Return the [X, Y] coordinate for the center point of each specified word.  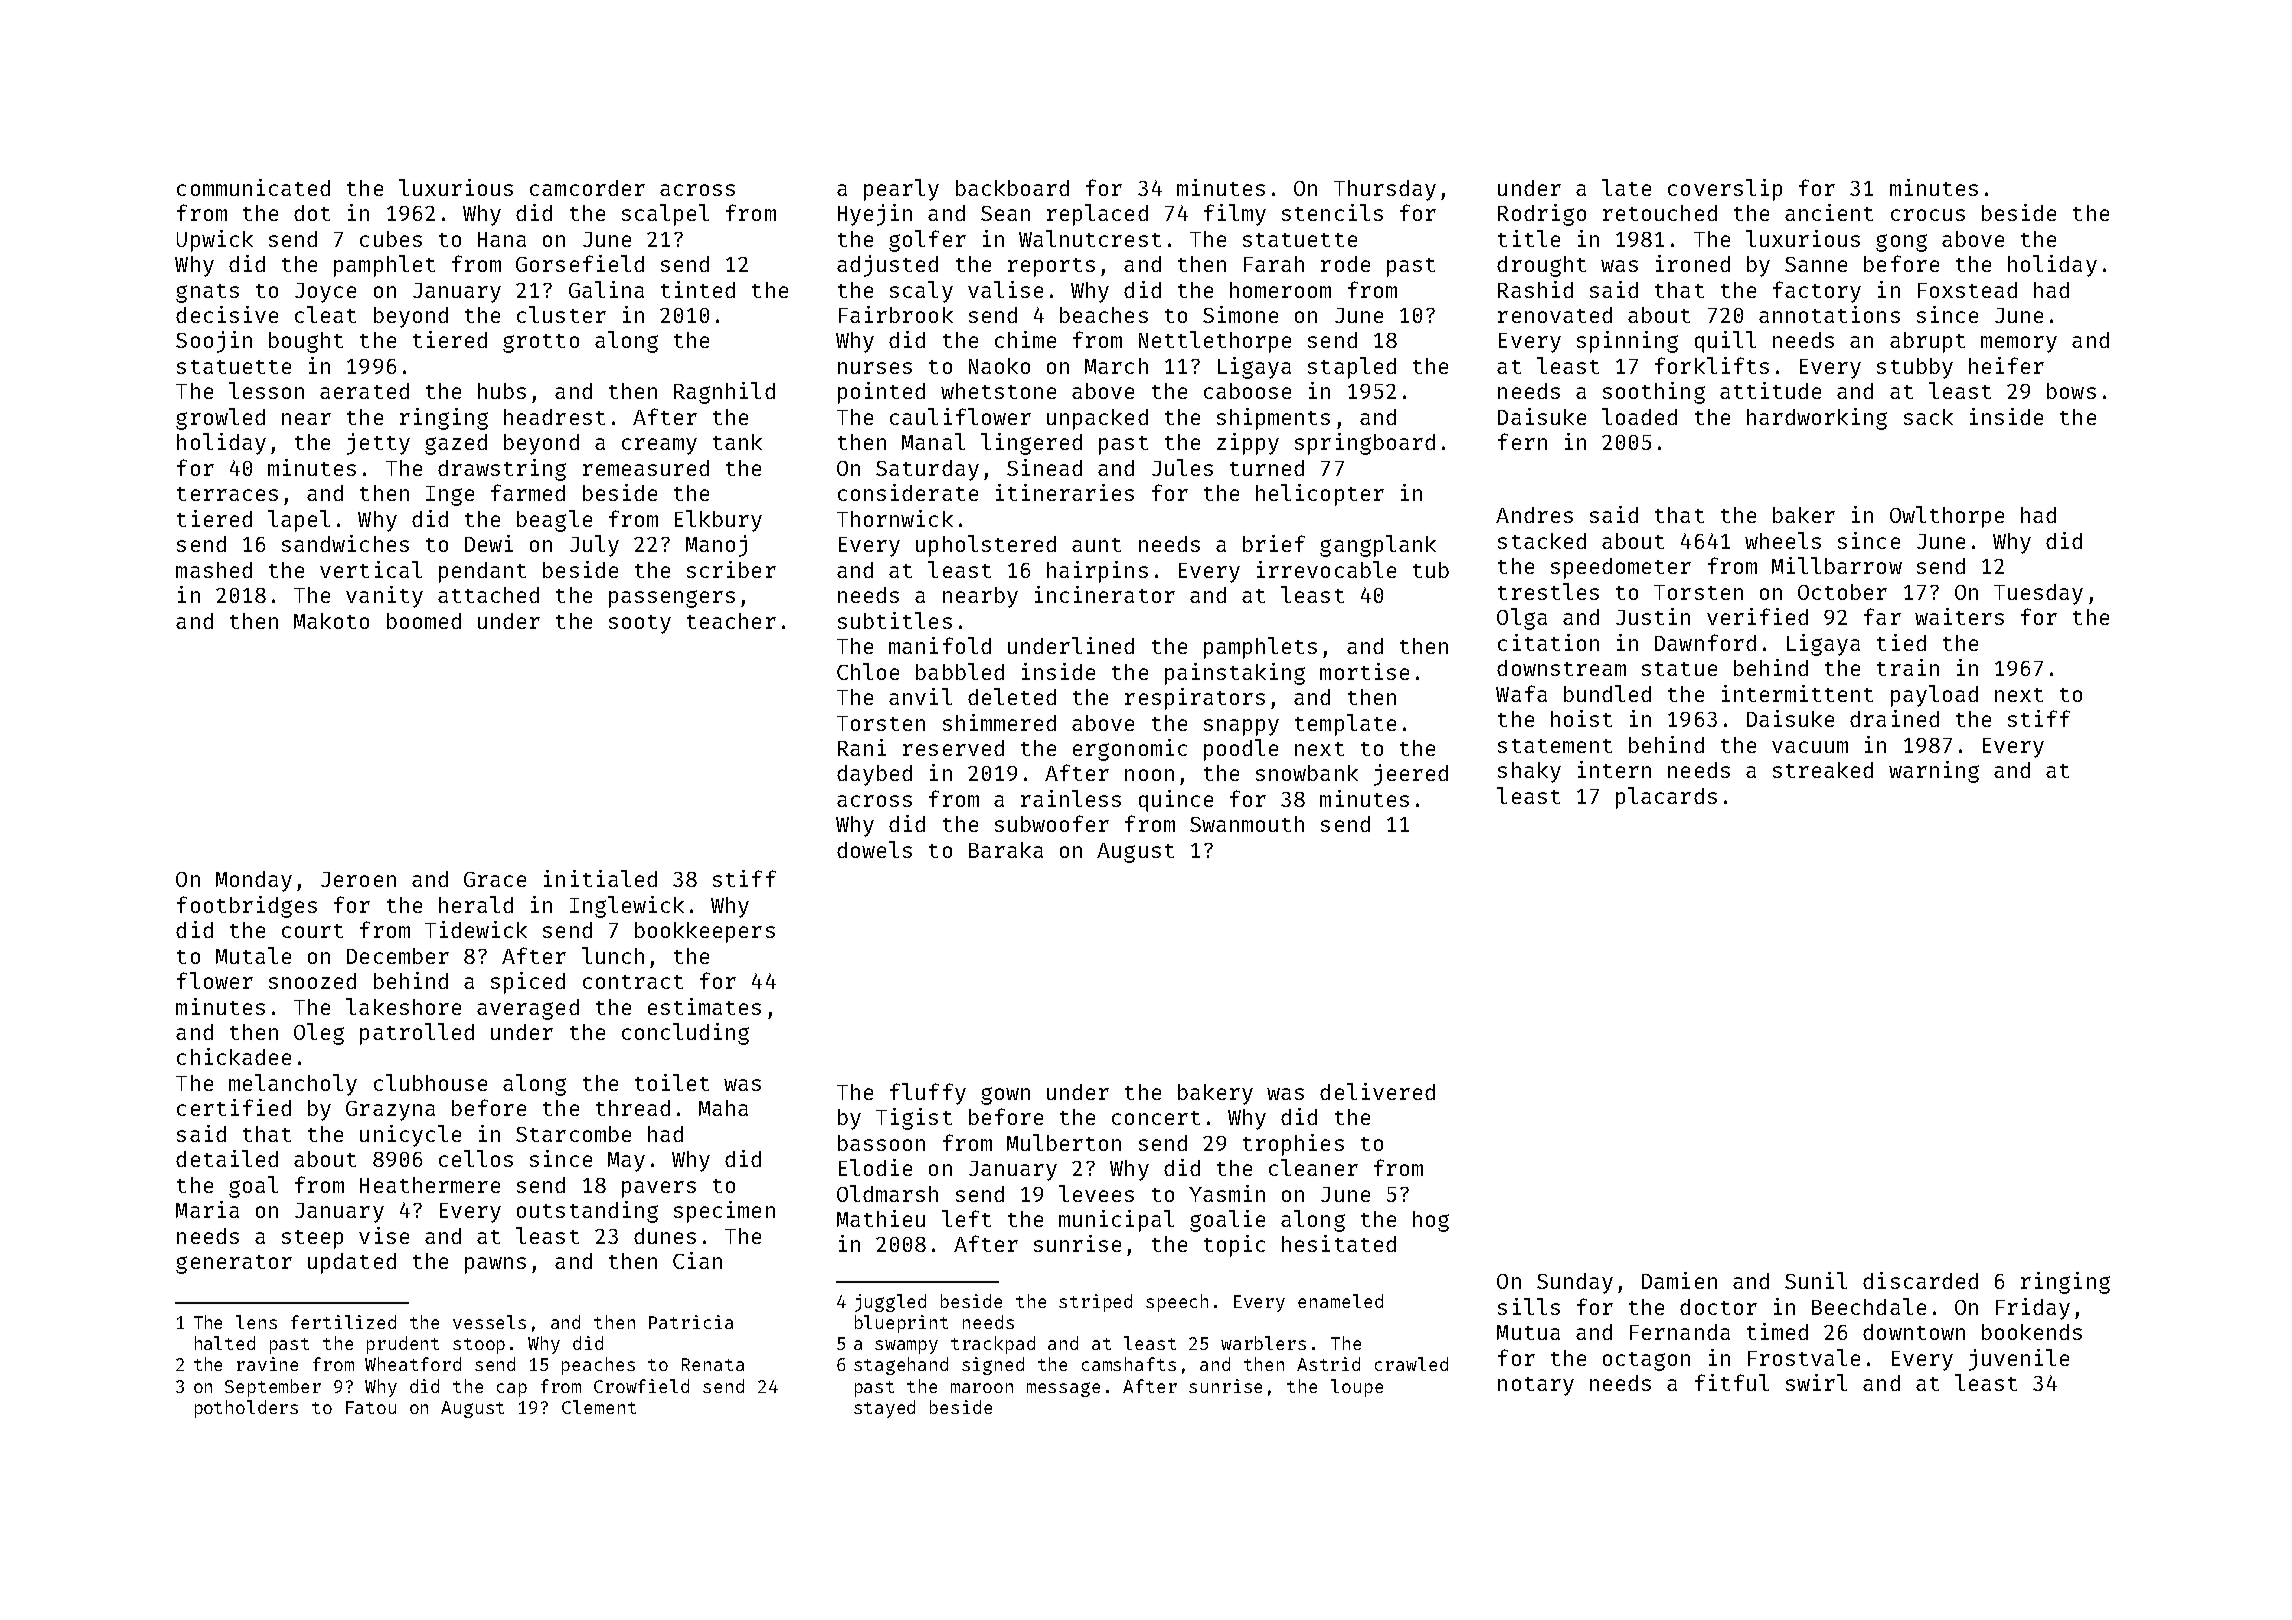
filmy [1235, 215]
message [1063, 1389]
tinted [698, 289]
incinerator [1105, 594]
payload [1934, 696]
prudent [403, 1345]
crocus [1928, 215]
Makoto [331, 621]
